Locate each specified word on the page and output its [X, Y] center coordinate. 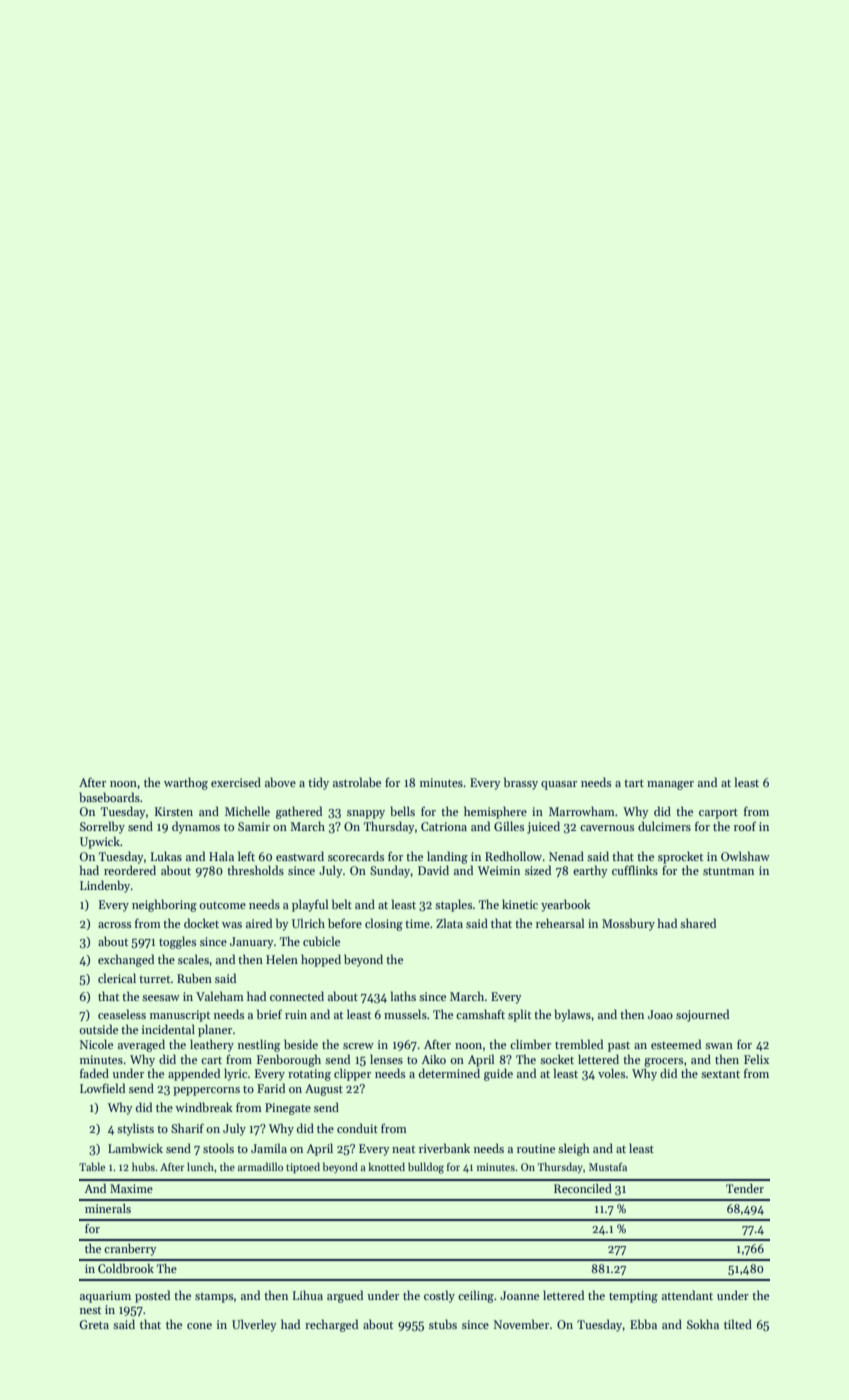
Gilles [509, 826]
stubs [443, 1324]
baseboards [109, 797]
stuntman [728, 871]
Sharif [187, 1128]
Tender [745, 1188]
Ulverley [254, 1325]
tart [634, 783]
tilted [738, 1324]
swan [719, 1046]
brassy [521, 783]
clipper [352, 1074]
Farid [271, 1088]
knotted [386, 1166]
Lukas [166, 856]
